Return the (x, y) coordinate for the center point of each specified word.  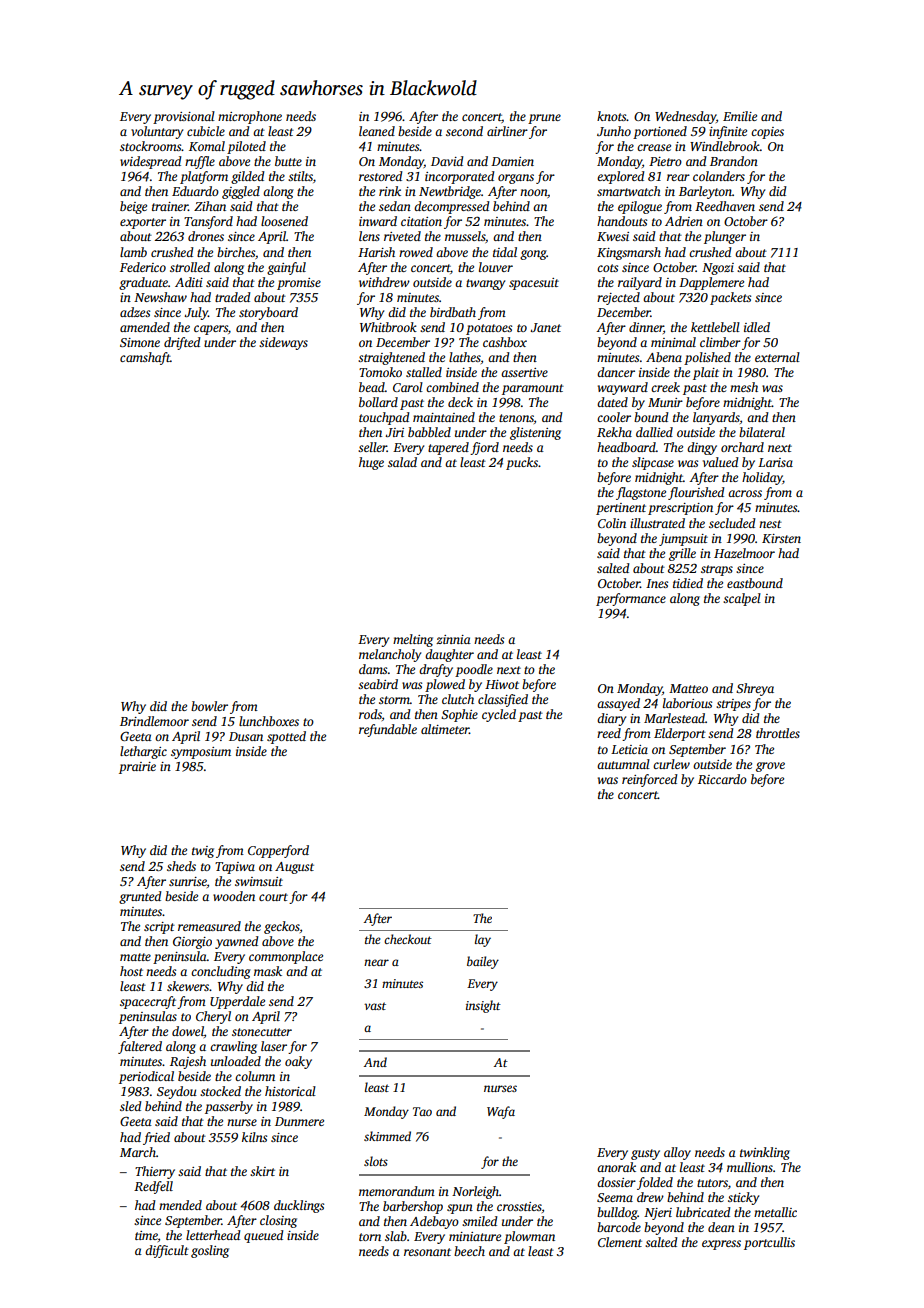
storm (394, 700)
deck (460, 402)
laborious (687, 703)
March (138, 1152)
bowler (209, 706)
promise (299, 284)
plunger (725, 237)
